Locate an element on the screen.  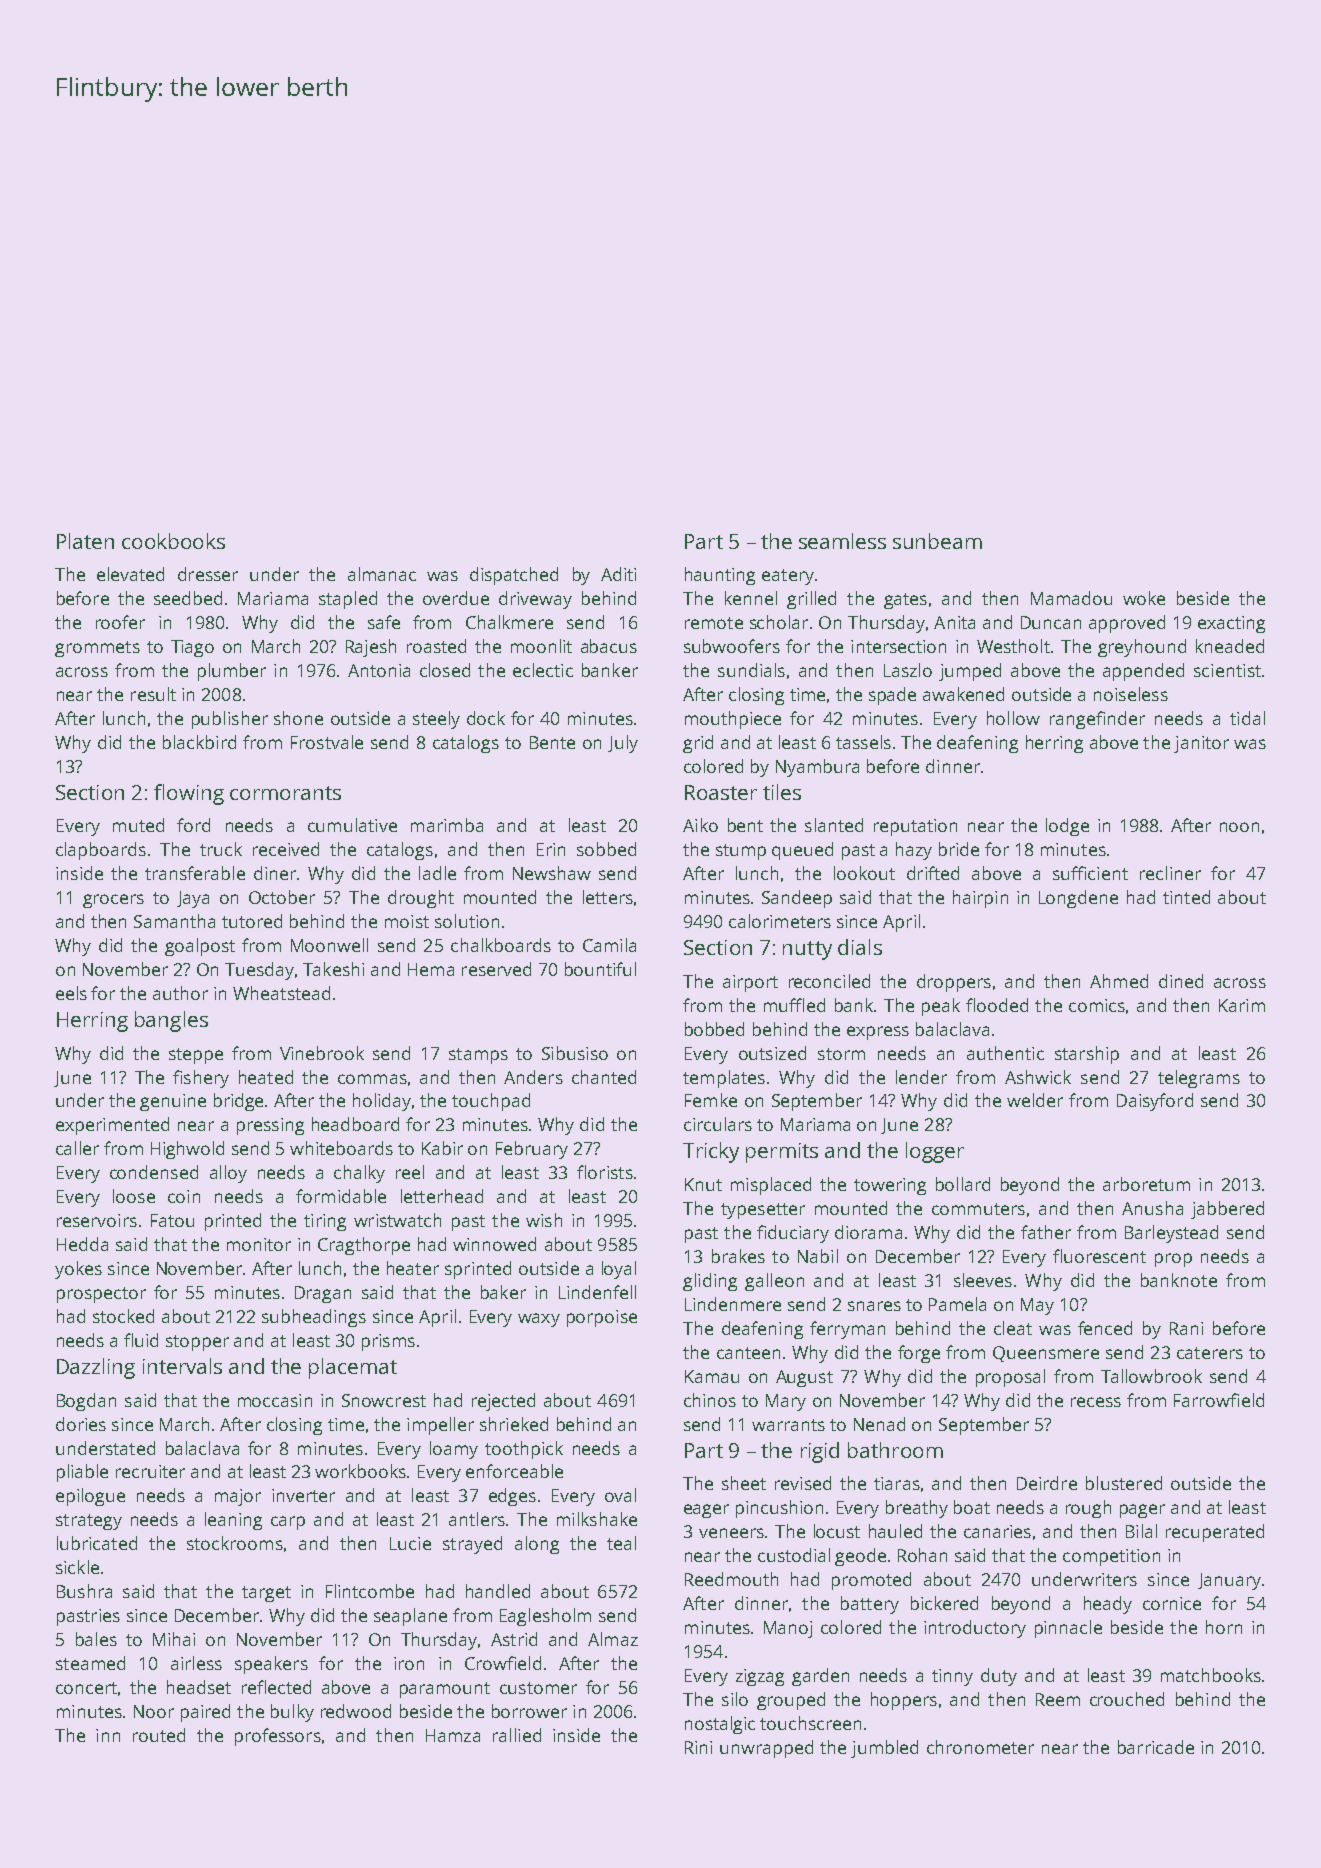
almanac is located at coordinates (382, 574).
